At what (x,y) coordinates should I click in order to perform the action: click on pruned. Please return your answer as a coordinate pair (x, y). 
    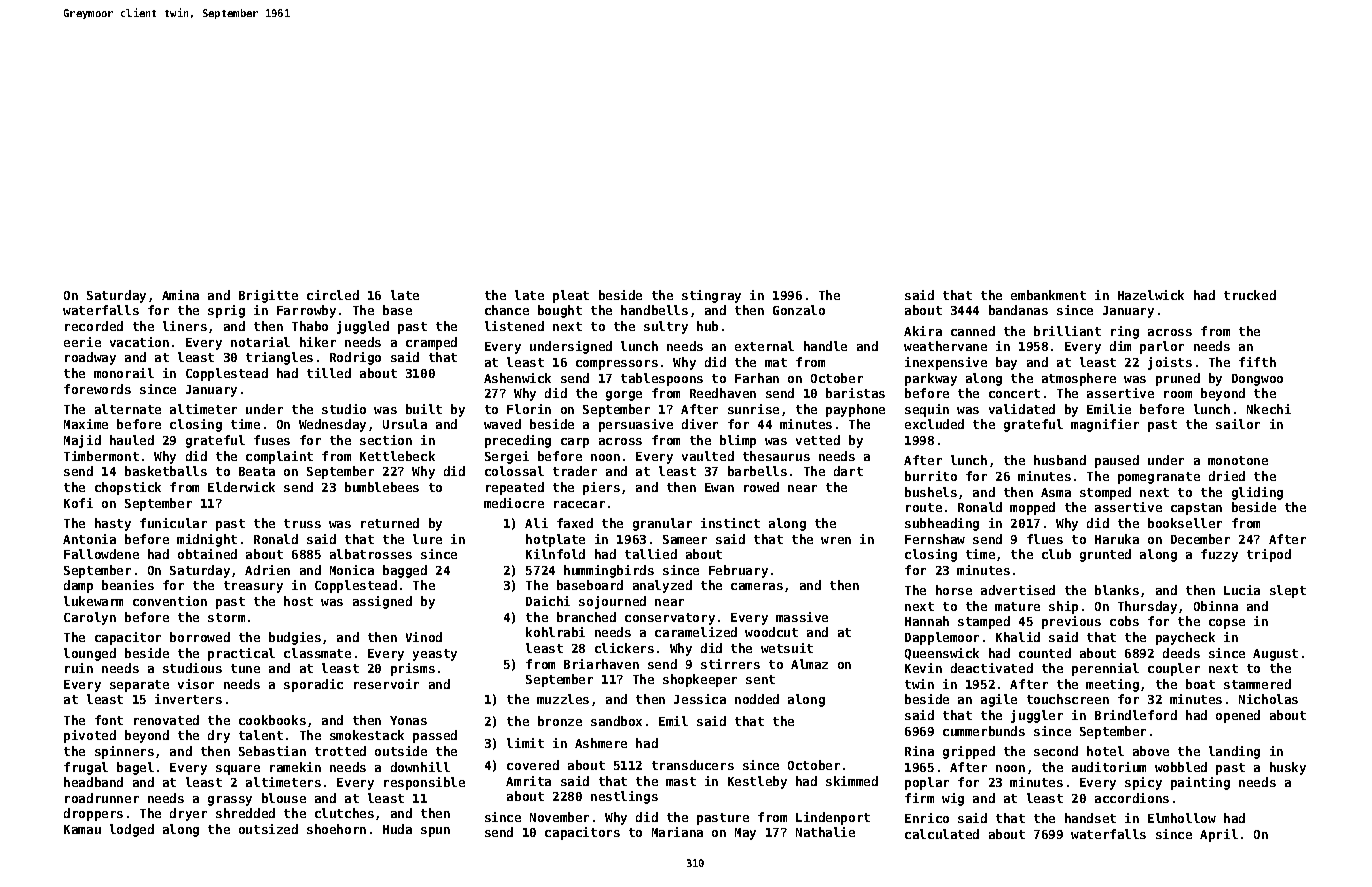
    Looking at the image, I should click on (1178, 379).
